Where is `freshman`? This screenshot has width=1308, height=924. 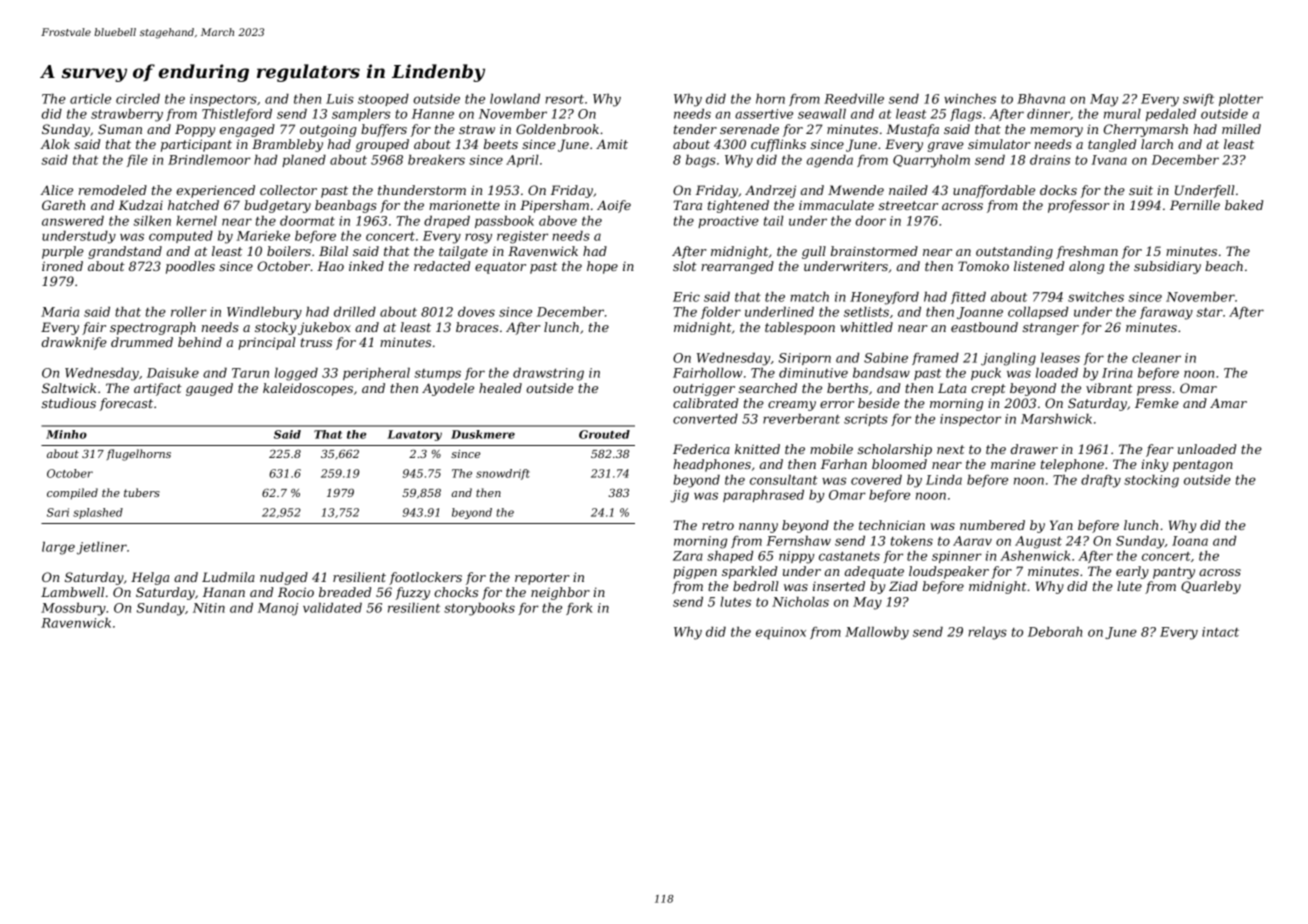
freshman is located at coordinates (1087, 252).
